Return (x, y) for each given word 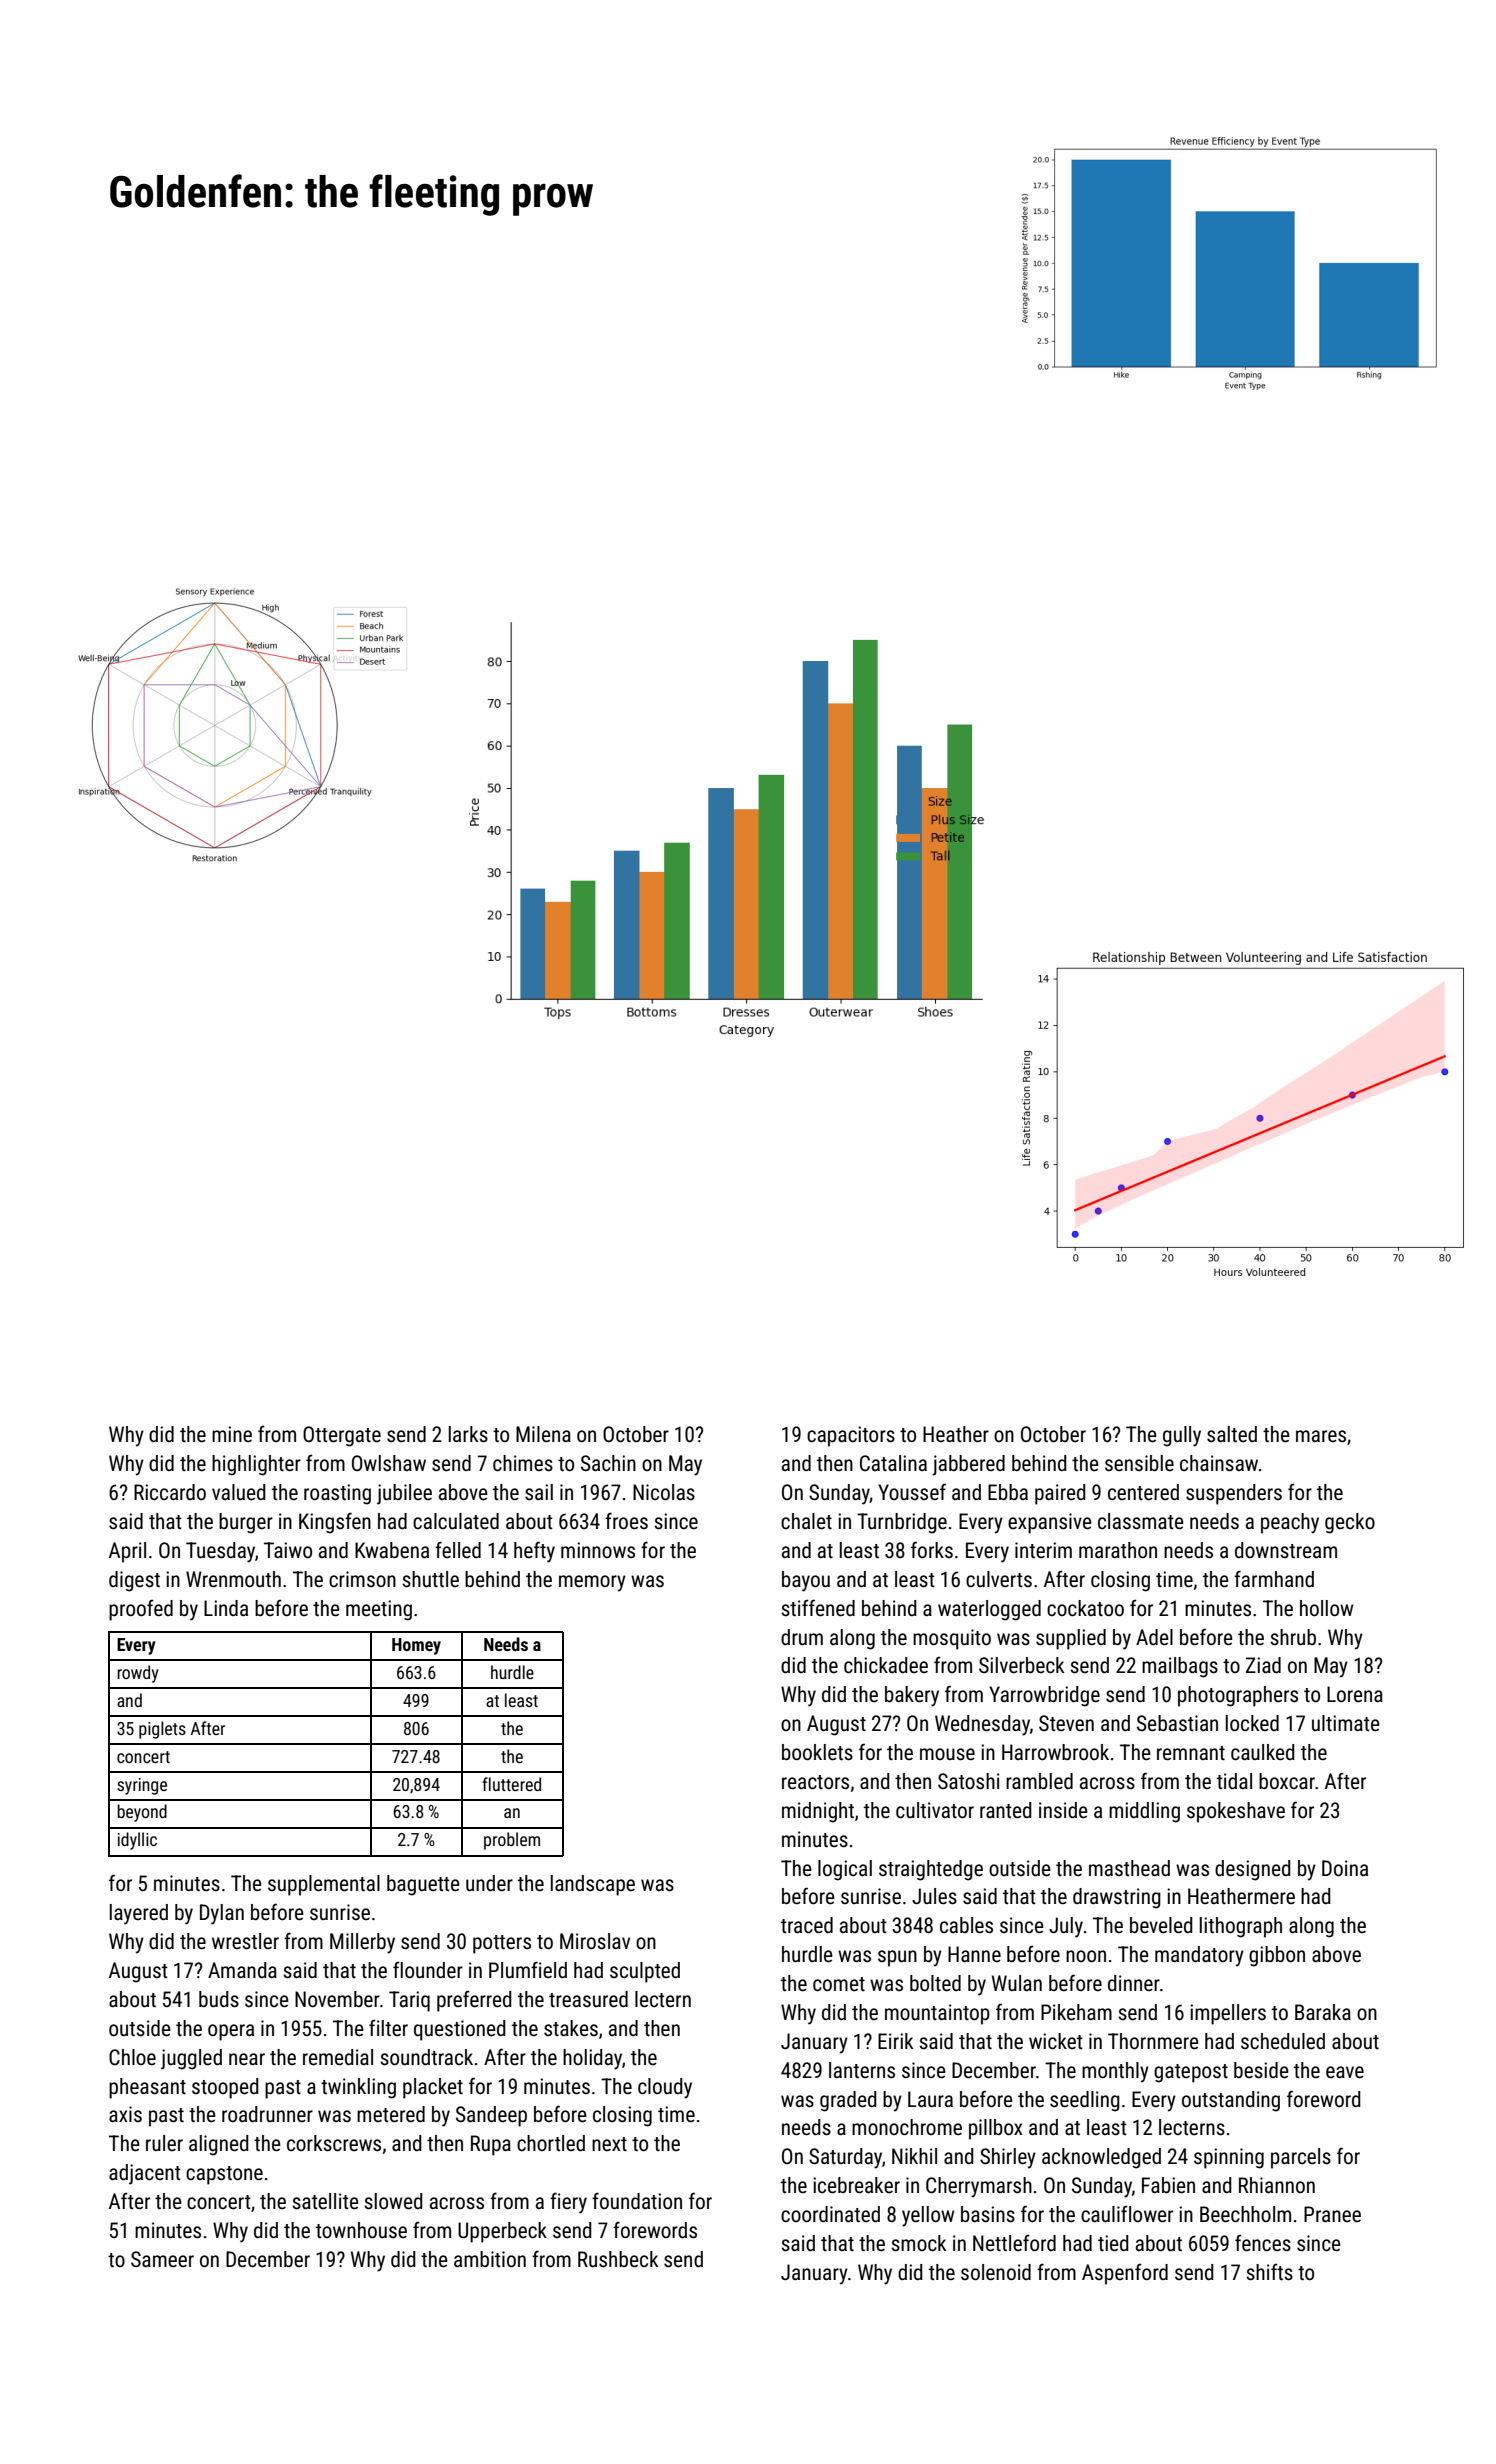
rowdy (138, 1674)
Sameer (162, 2259)
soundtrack (426, 2057)
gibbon (1277, 1956)
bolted (935, 1983)
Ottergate (342, 1436)
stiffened (818, 1608)
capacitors (851, 1436)
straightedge (931, 1870)
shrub (1293, 1637)
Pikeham (1076, 2012)
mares (1321, 1436)
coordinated (830, 2214)
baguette (423, 1885)
